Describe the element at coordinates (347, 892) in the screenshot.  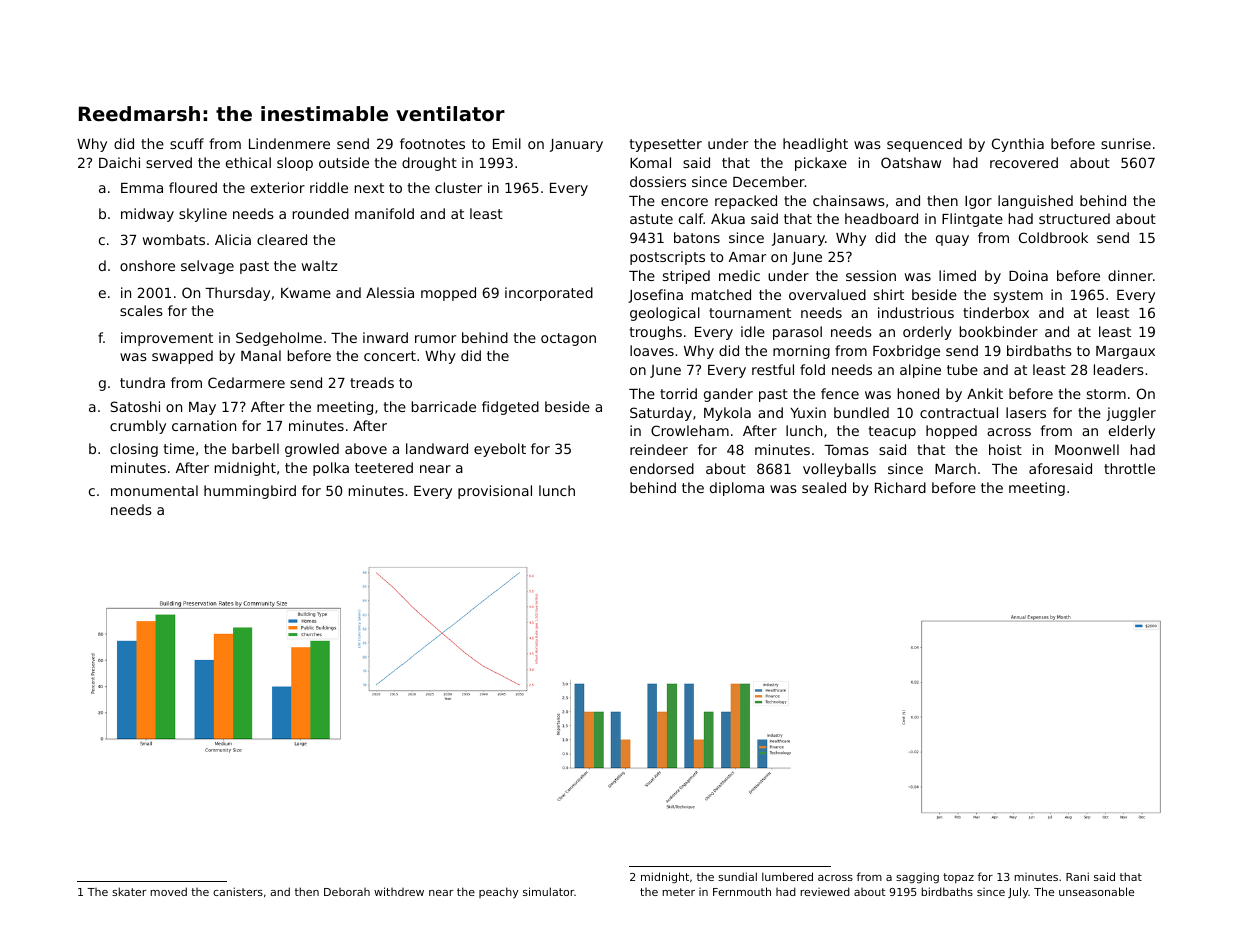
I see `Deborah` at that location.
